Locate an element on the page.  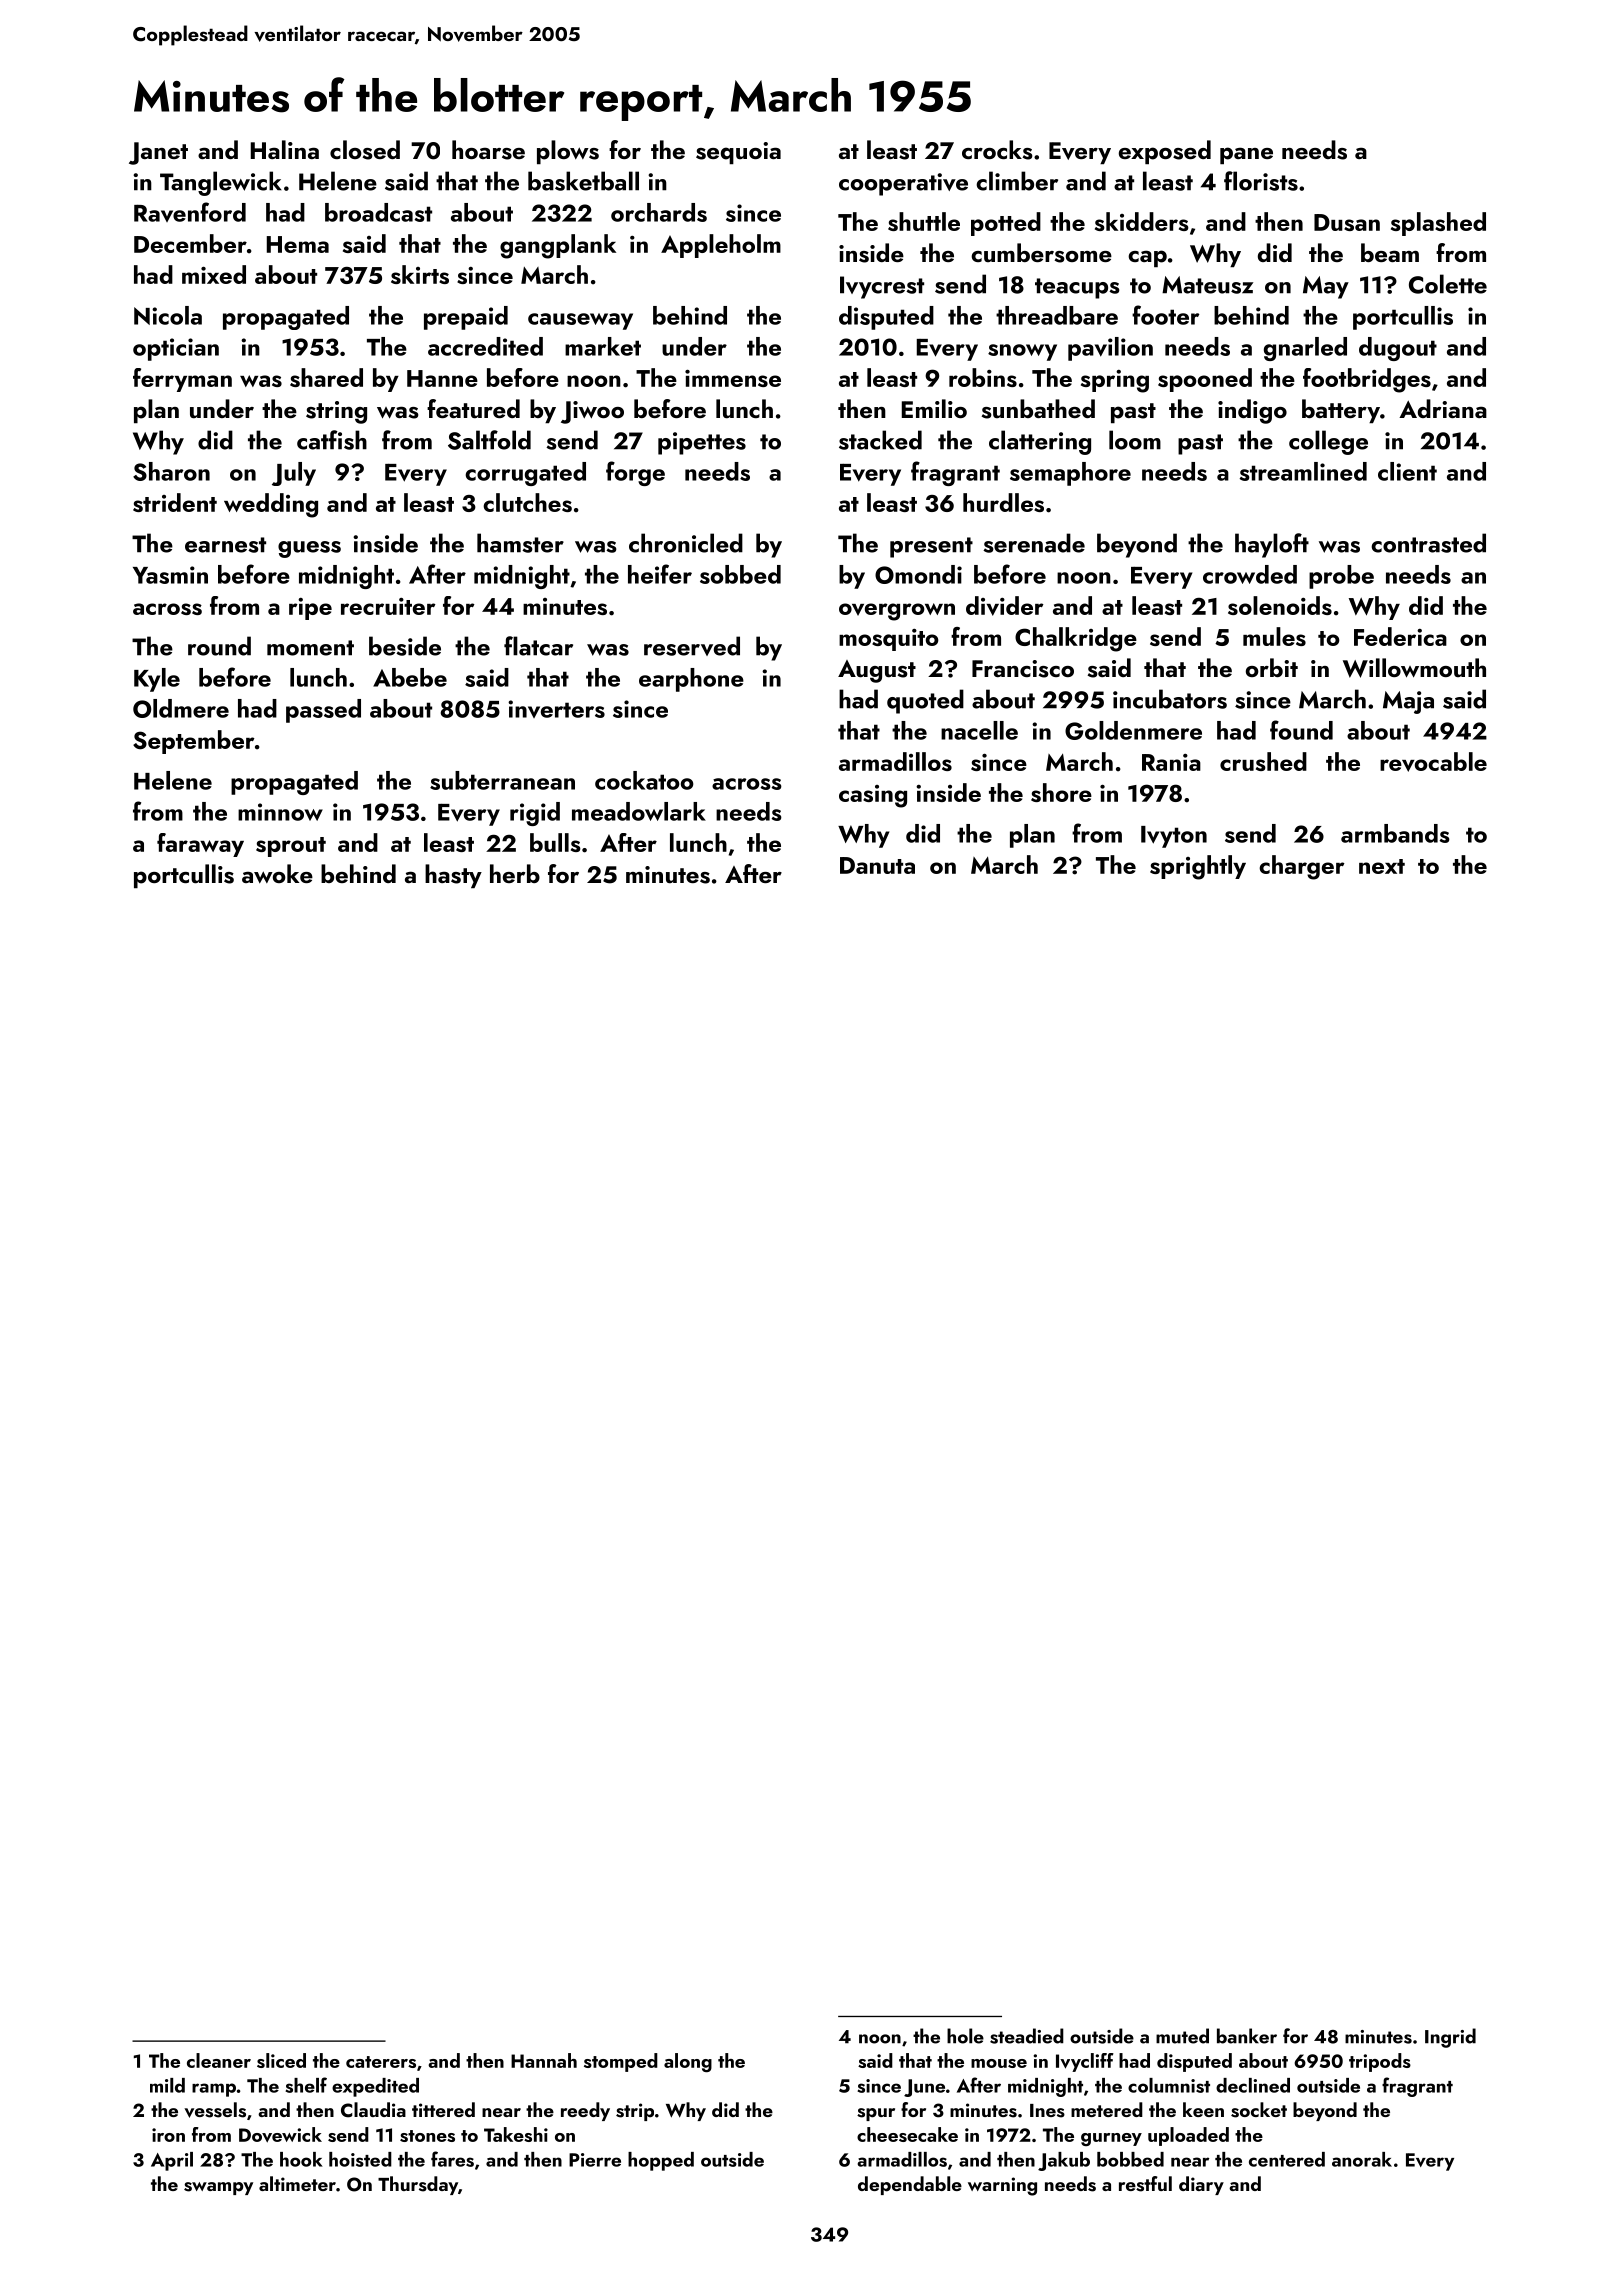
awoke is located at coordinates (277, 873).
